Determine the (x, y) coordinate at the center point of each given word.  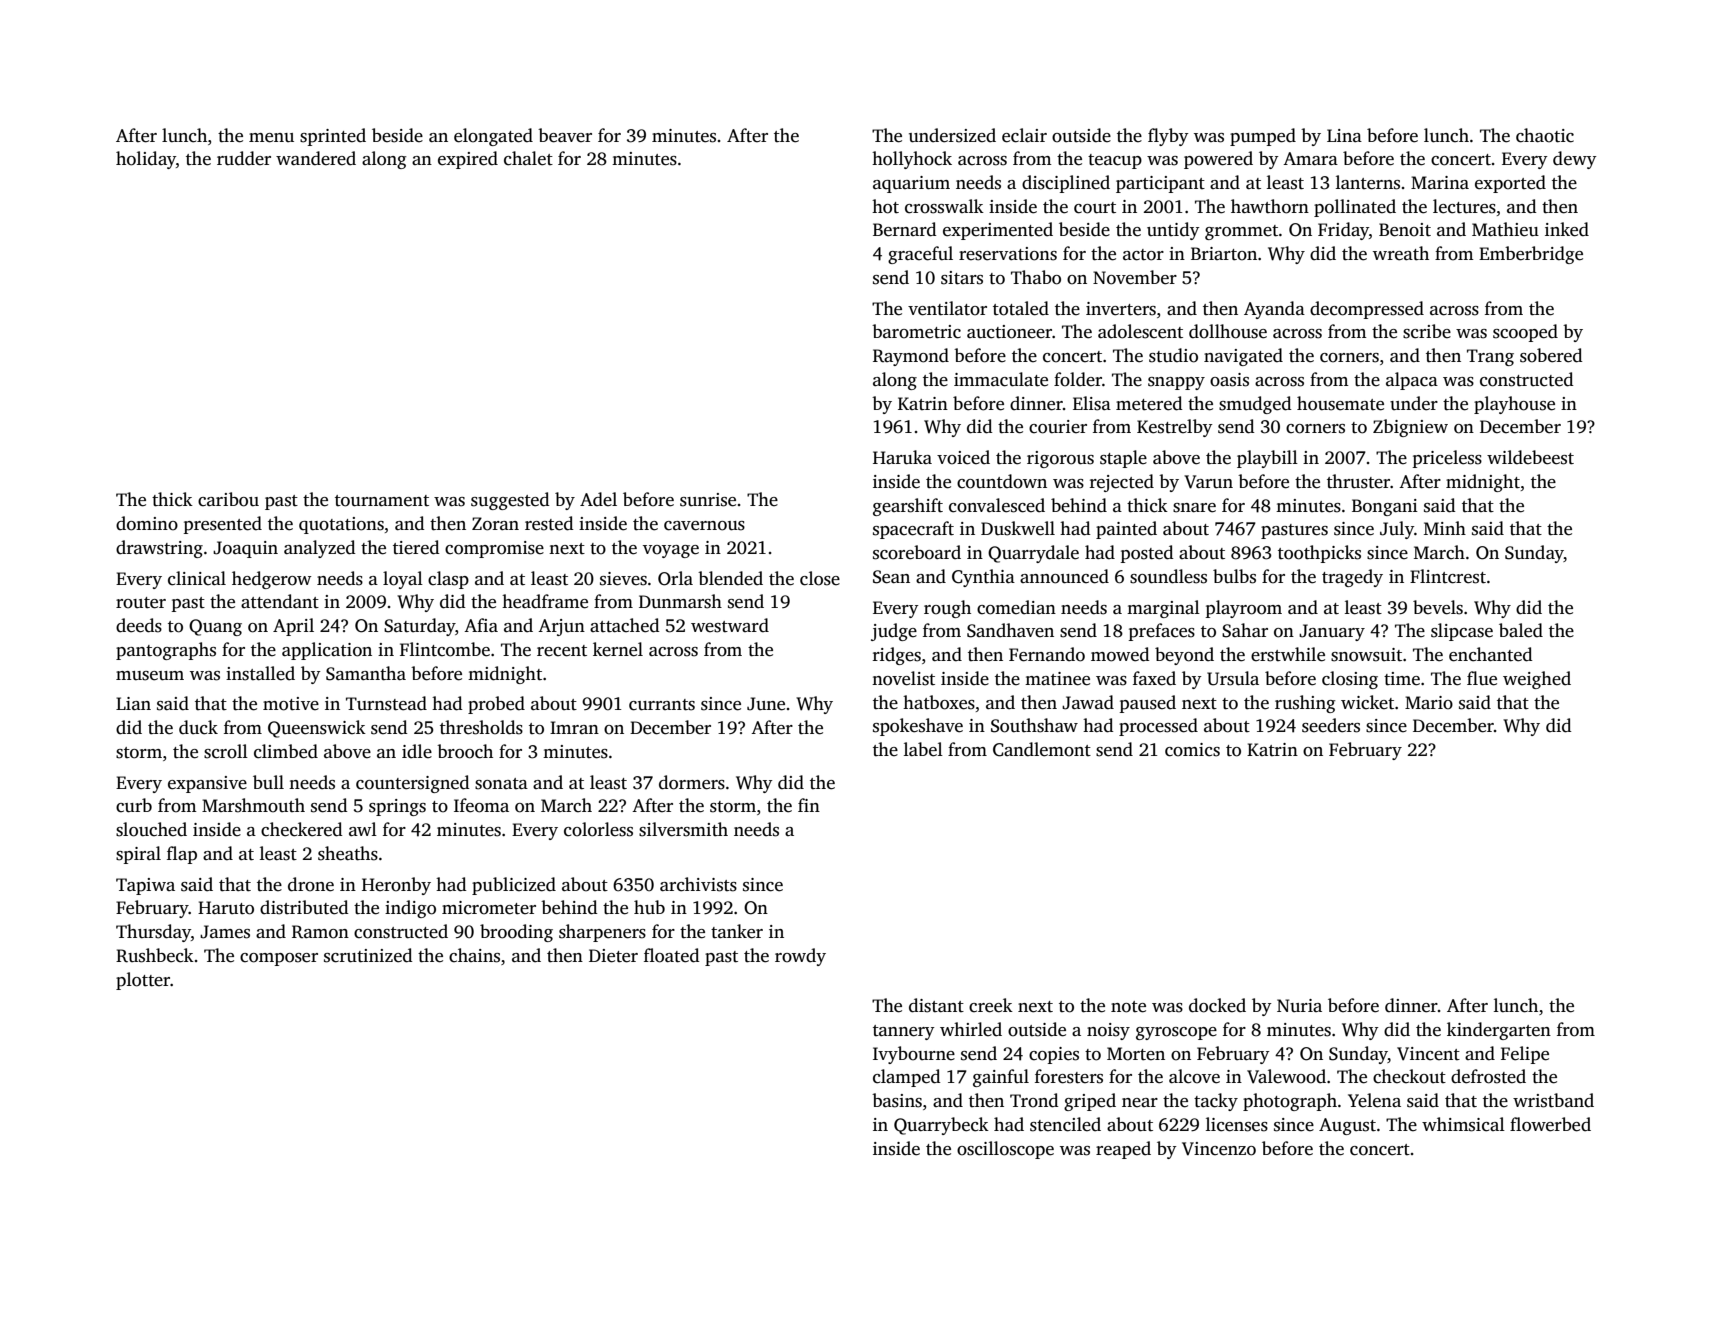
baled (1521, 630)
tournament (382, 501)
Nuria (1299, 1005)
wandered (316, 158)
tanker (737, 931)
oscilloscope (1005, 1150)
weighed (1537, 680)
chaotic (1545, 135)
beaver (565, 135)
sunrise (708, 500)
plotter (143, 981)
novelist (903, 678)
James (225, 932)
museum (150, 676)
